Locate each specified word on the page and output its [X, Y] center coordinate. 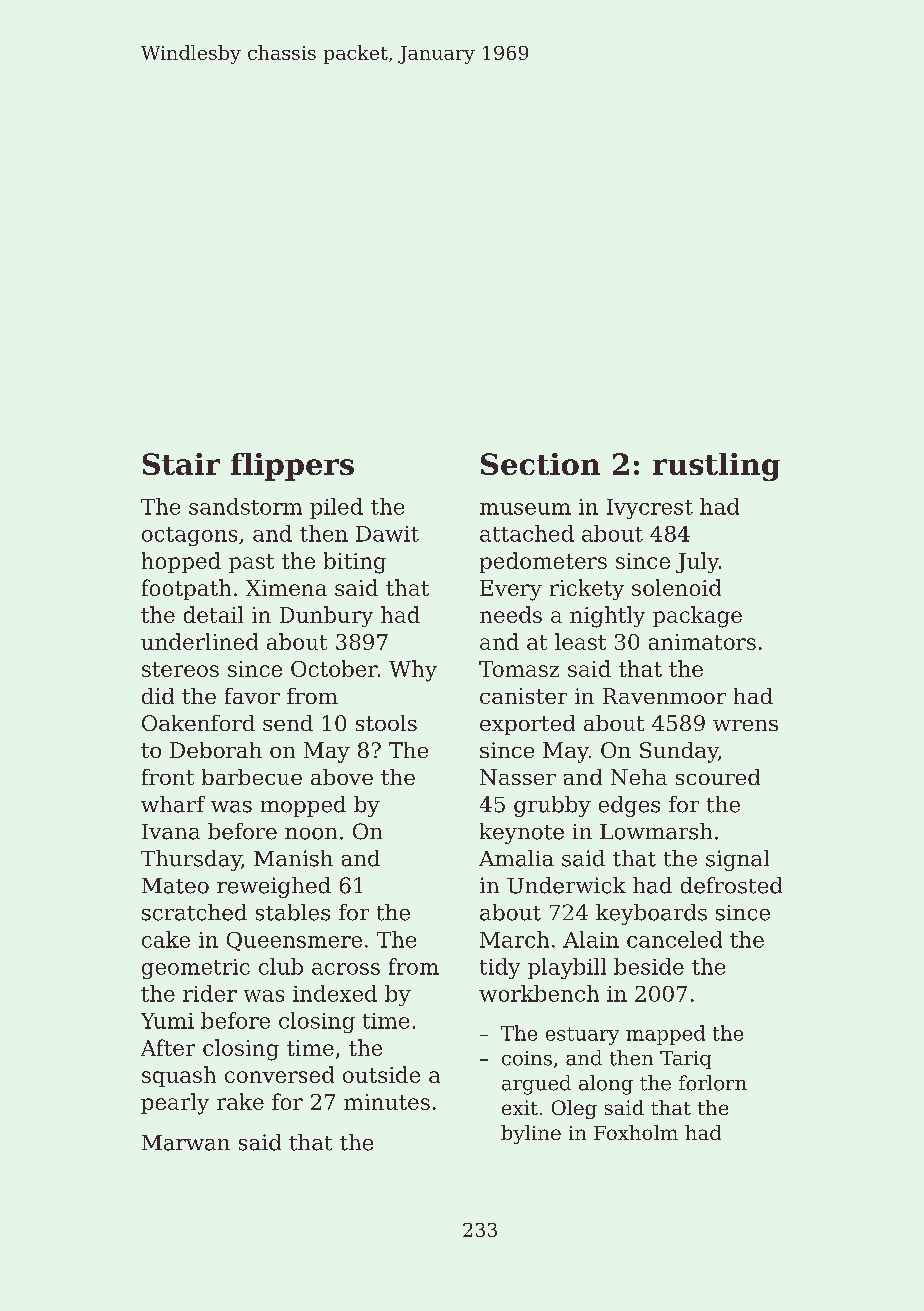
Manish [293, 858]
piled [336, 508]
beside [649, 966]
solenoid [676, 587]
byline [531, 1134]
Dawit [387, 534]
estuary [582, 1036]
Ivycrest [650, 509]
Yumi [167, 1021]
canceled [674, 939]
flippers [292, 467]
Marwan [186, 1143]
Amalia [516, 858]
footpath [186, 589]
